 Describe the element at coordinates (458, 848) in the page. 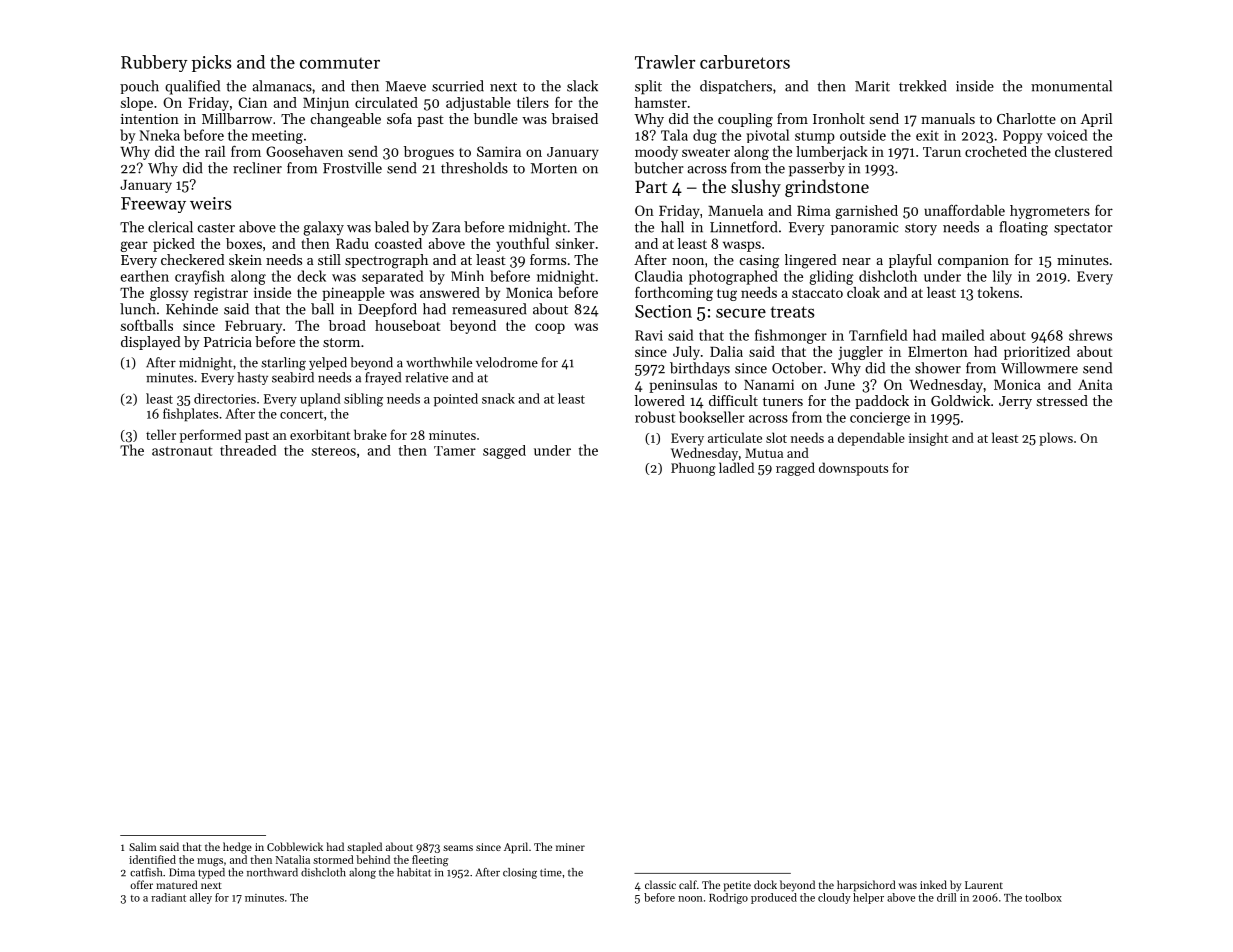

I see `seams` at that location.
